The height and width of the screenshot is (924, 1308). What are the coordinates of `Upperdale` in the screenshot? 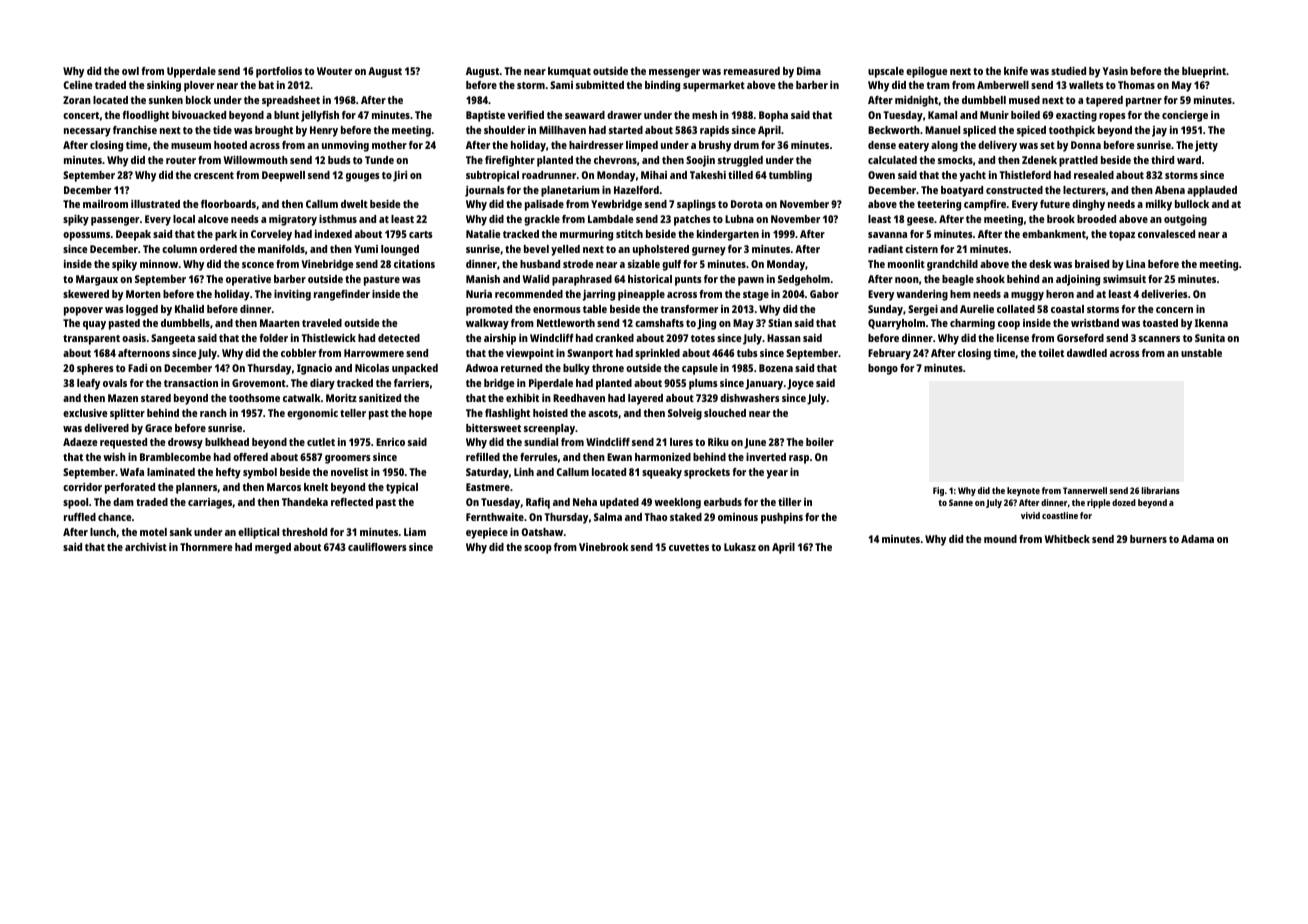 It's located at (191, 72).
